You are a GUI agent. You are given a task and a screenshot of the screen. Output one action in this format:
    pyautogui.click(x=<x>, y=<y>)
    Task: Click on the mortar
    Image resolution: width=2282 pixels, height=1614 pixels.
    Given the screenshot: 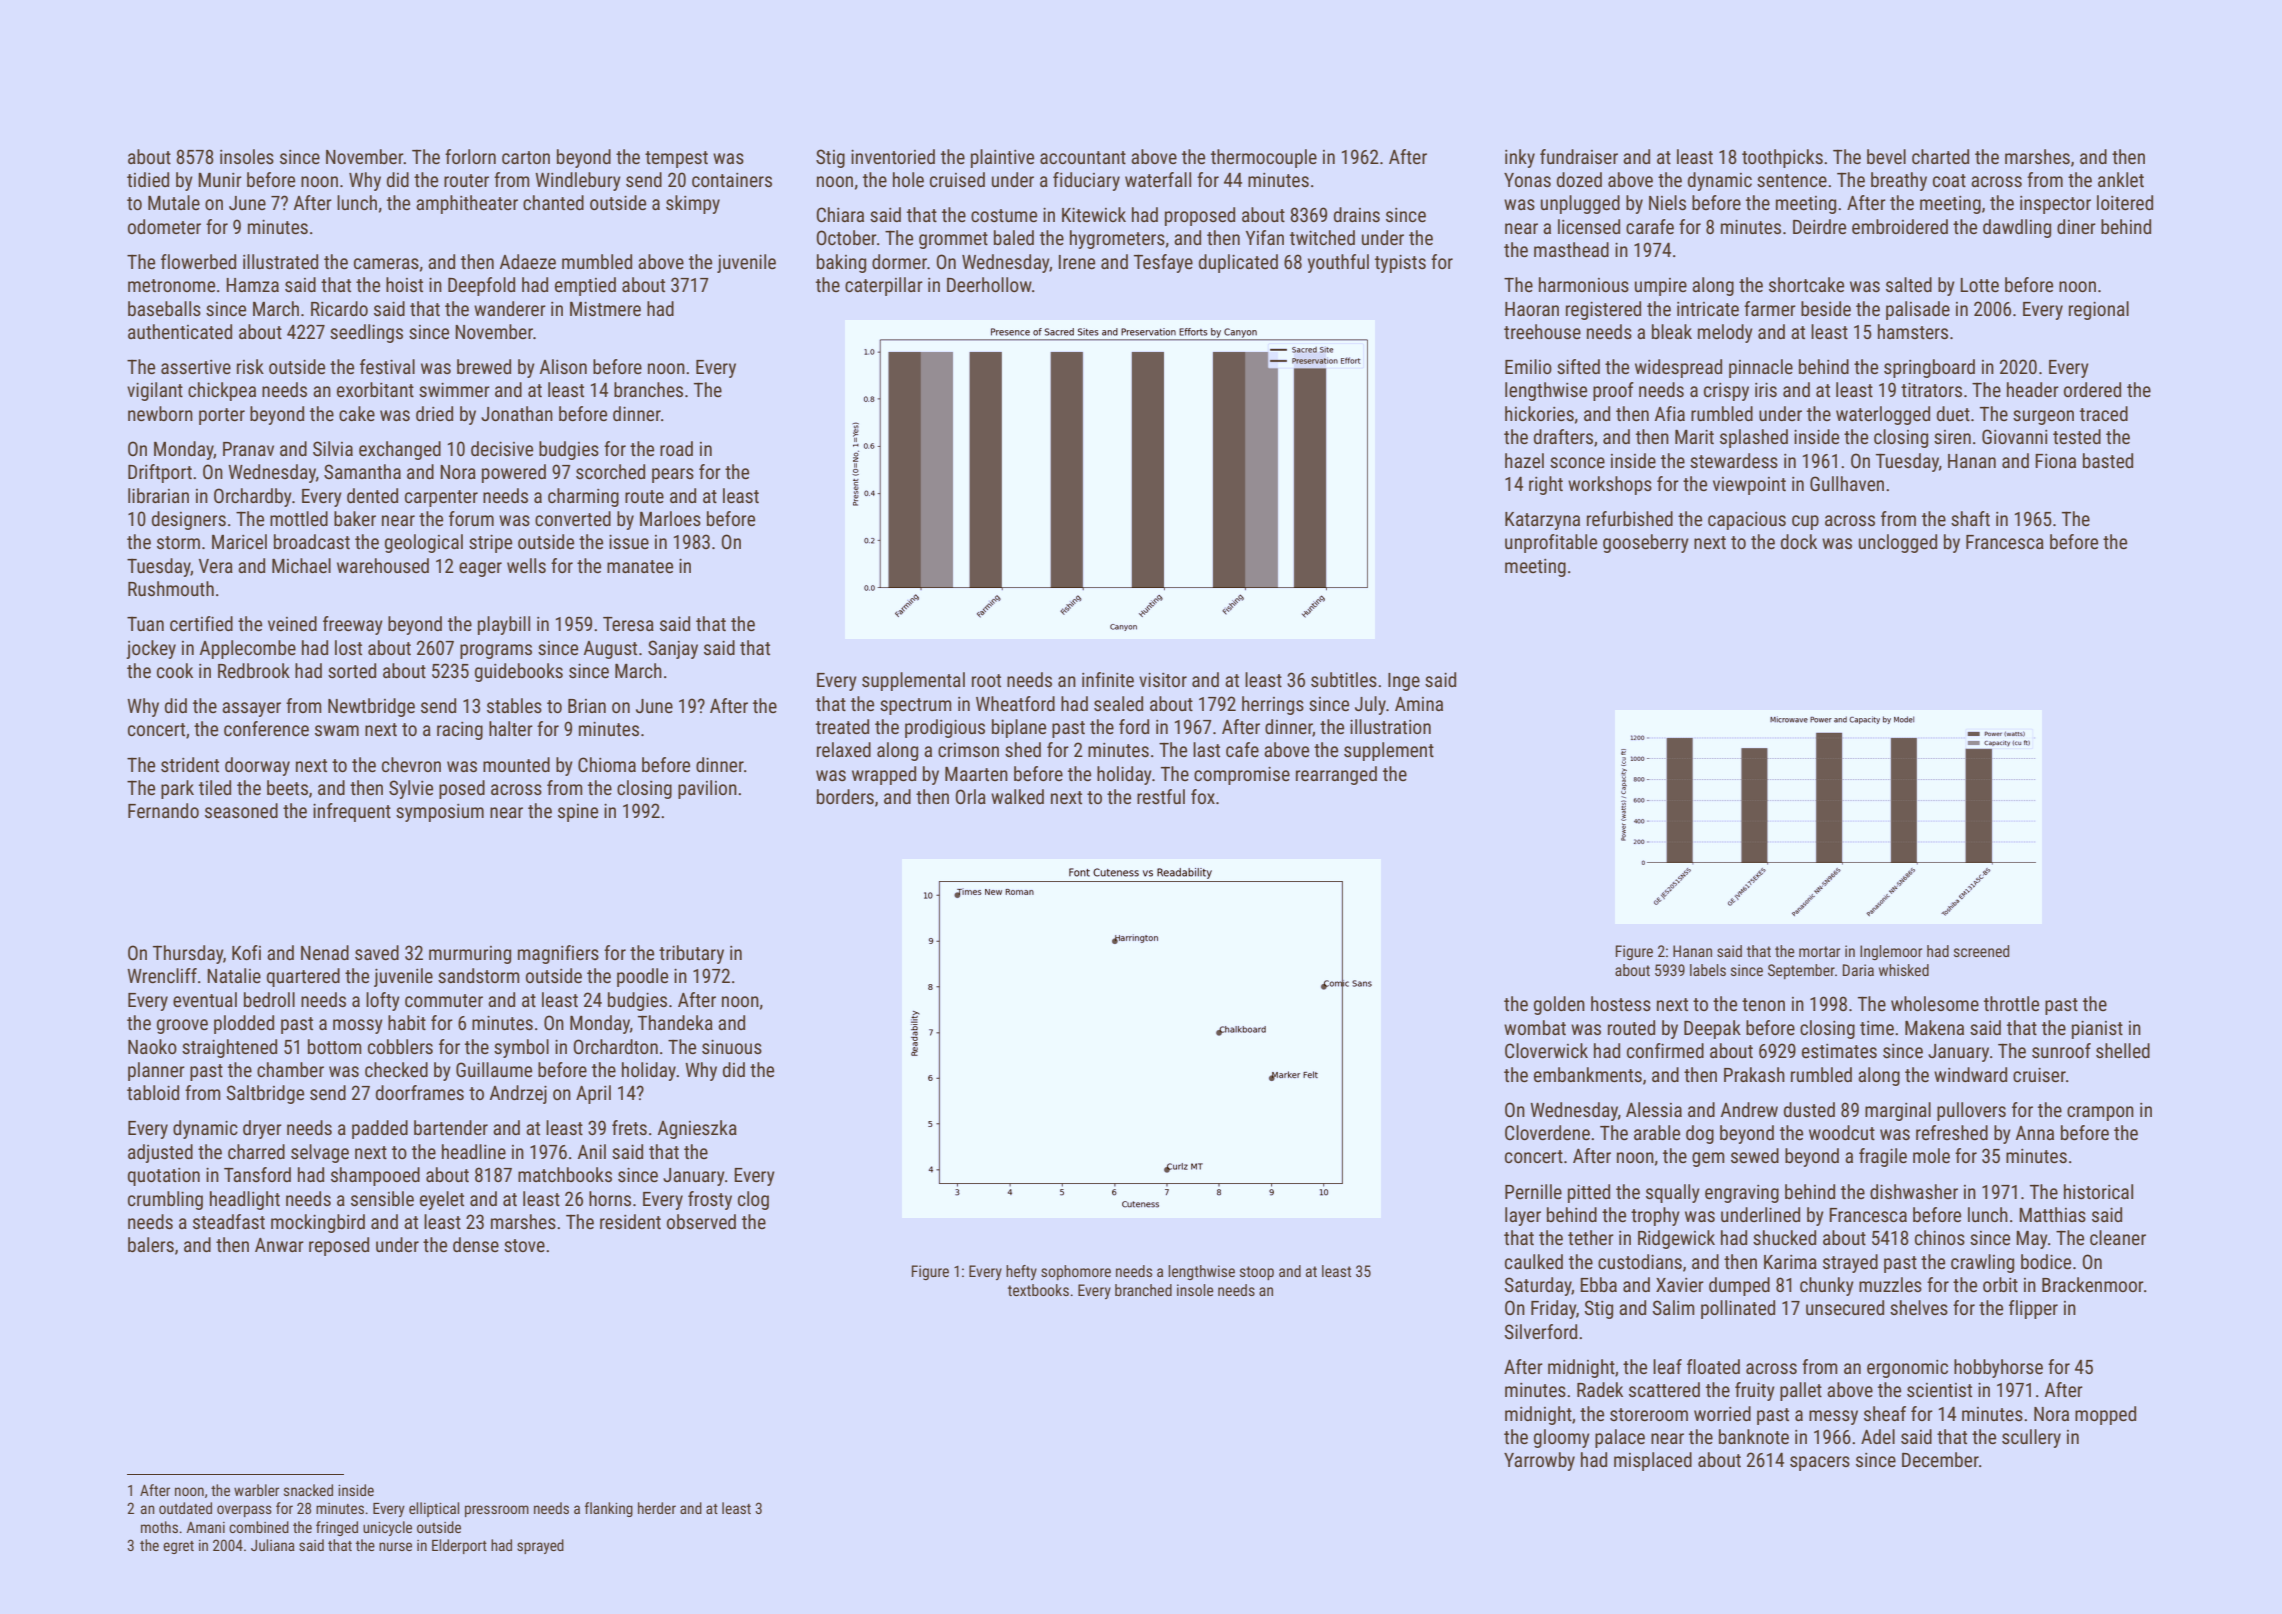 What is the action you would take?
    pyautogui.click(x=1819, y=951)
